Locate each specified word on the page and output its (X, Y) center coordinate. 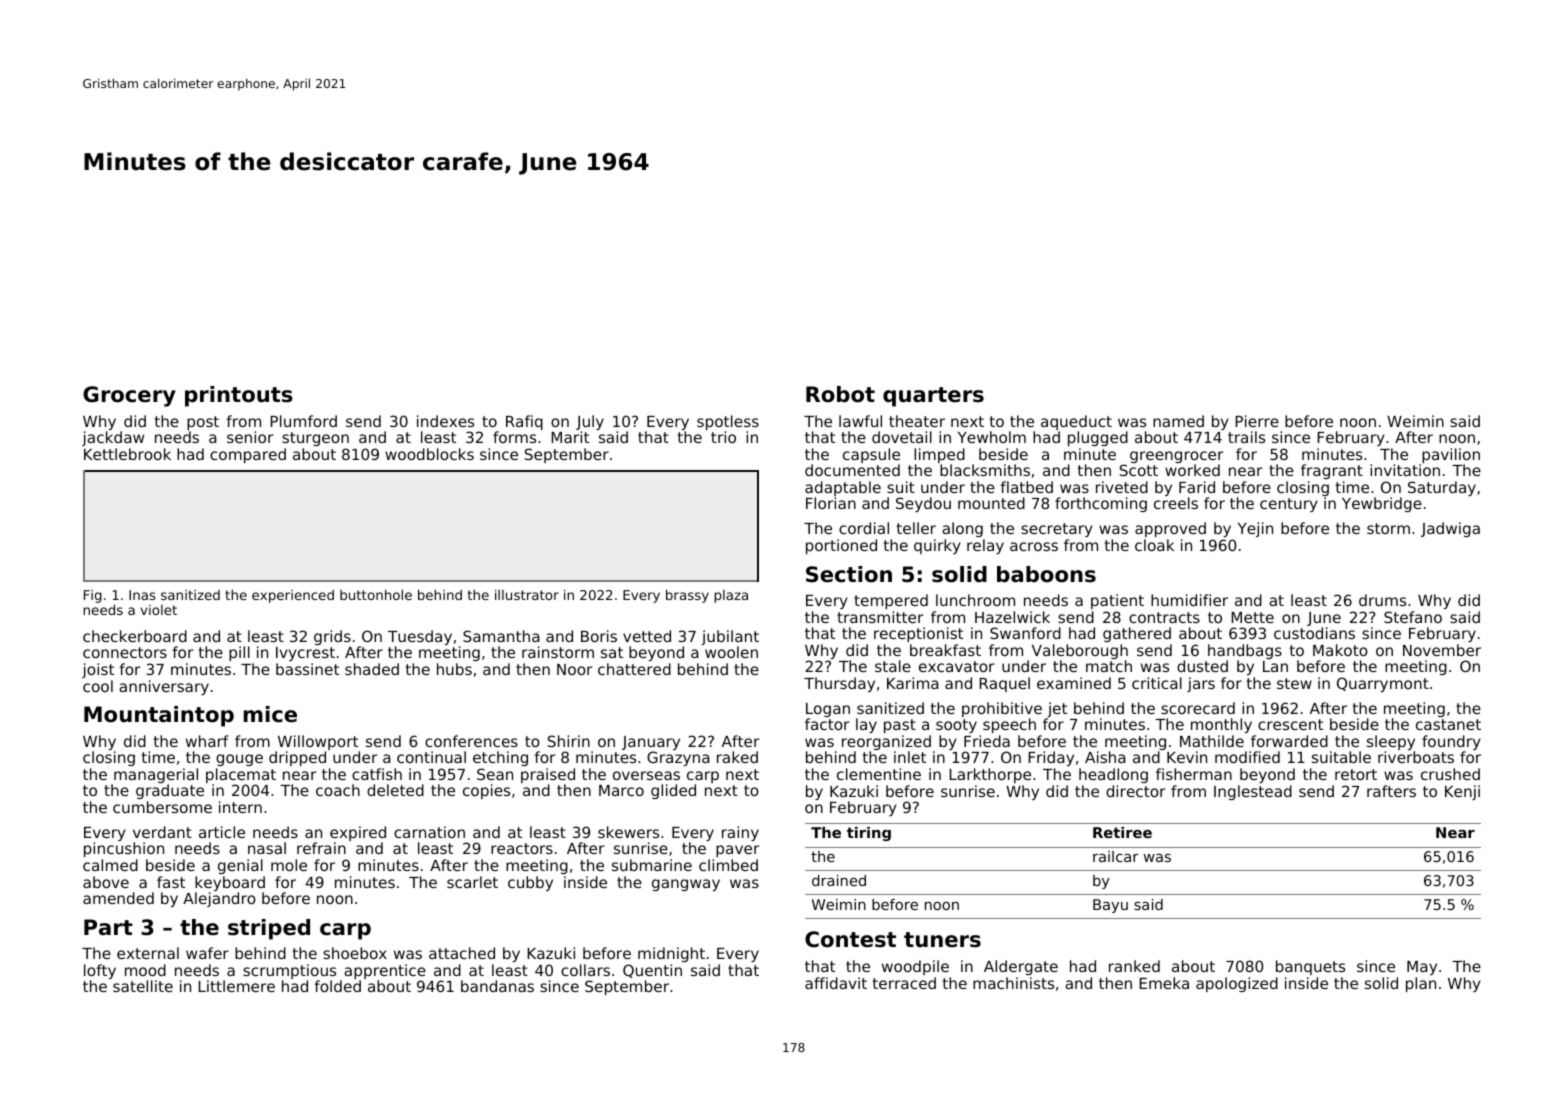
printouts (239, 396)
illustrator (527, 595)
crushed (1450, 774)
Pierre (1257, 421)
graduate (170, 791)
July (590, 422)
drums (1382, 600)
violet (158, 610)
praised (548, 775)
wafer (207, 953)
